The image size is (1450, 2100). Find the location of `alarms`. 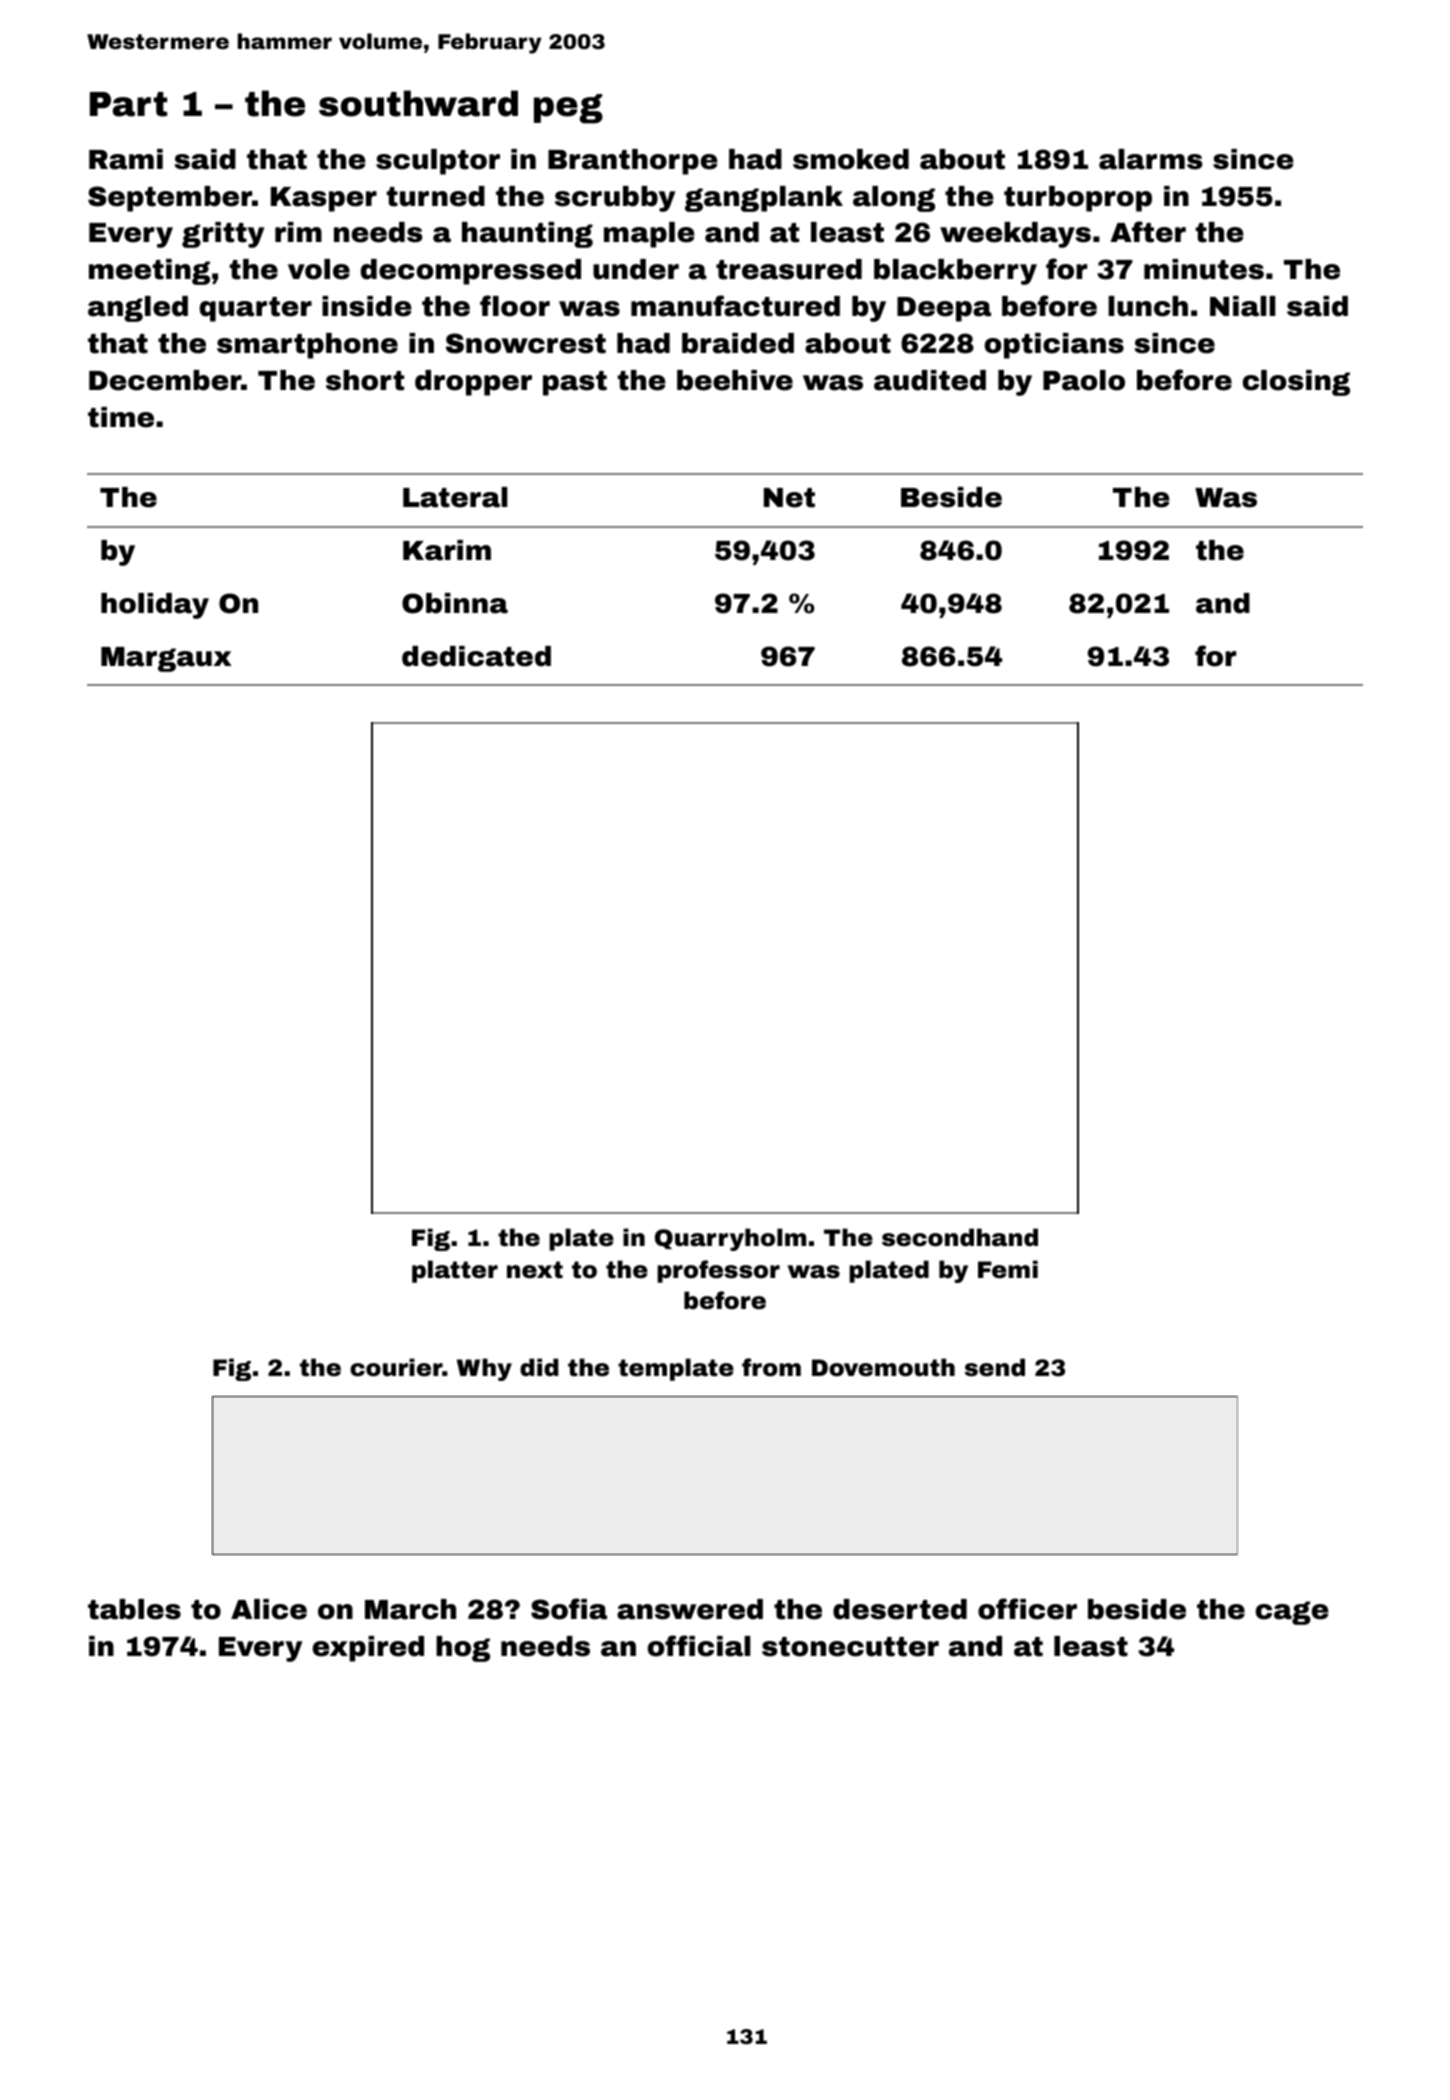

alarms is located at coordinates (1150, 159).
